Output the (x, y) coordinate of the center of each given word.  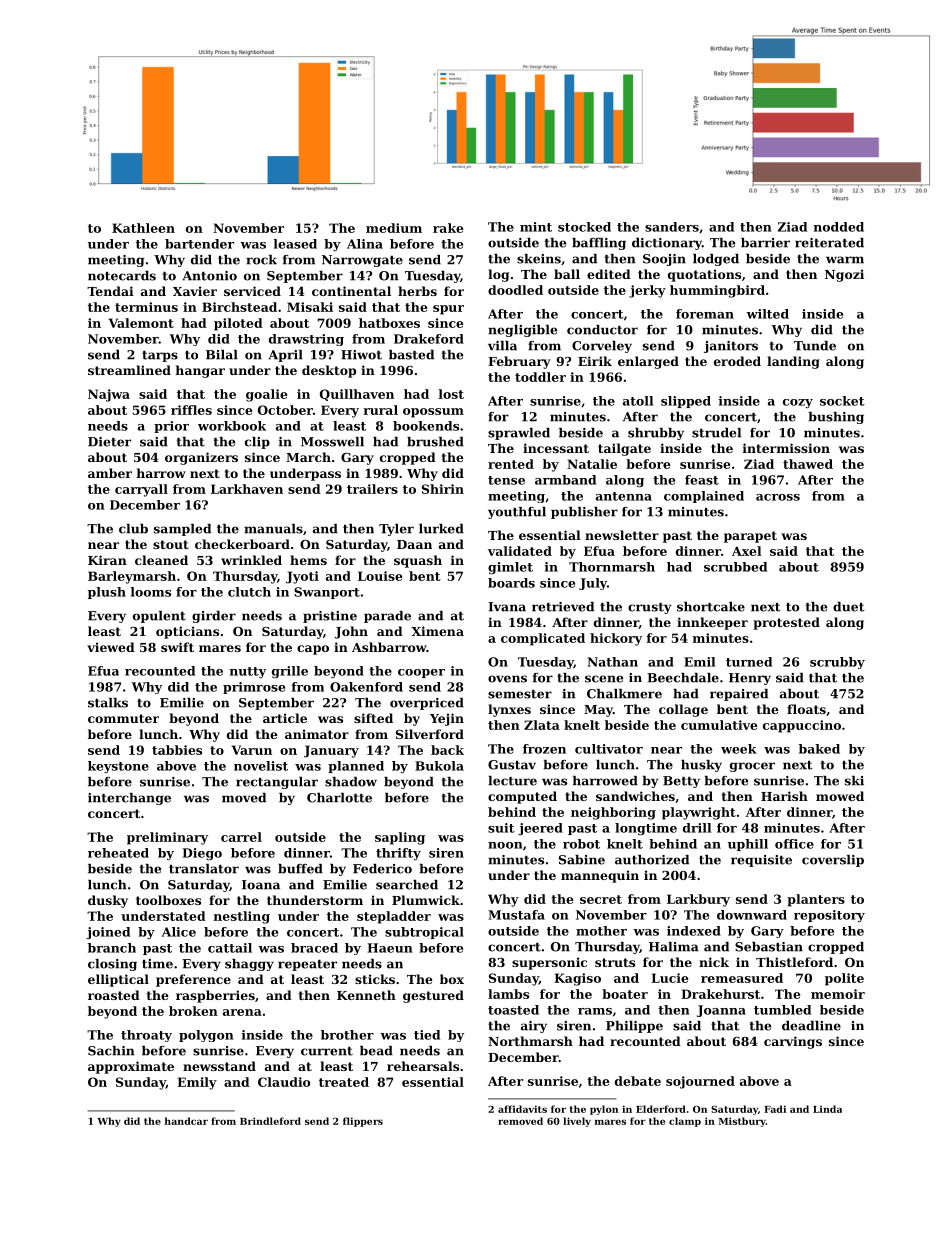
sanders (672, 227)
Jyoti (302, 577)
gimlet (510, 568)
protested (786, 623)
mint (536, 227)
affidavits (522, 1109)
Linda (827, 1109)
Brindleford (270, 1121)
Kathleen (143, 228)
